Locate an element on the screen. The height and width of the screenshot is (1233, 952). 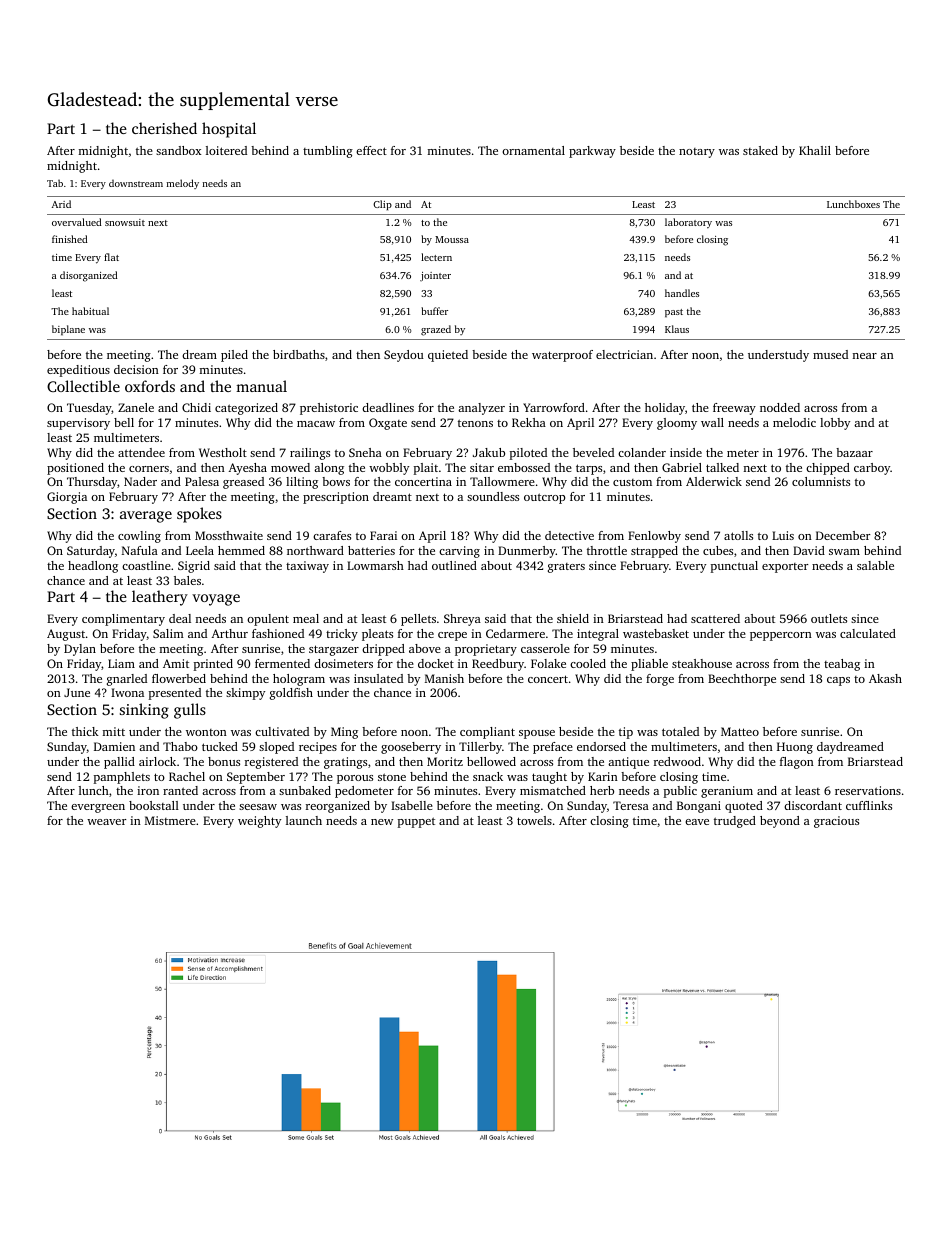
sinking is located at coordinates (144, 711).
